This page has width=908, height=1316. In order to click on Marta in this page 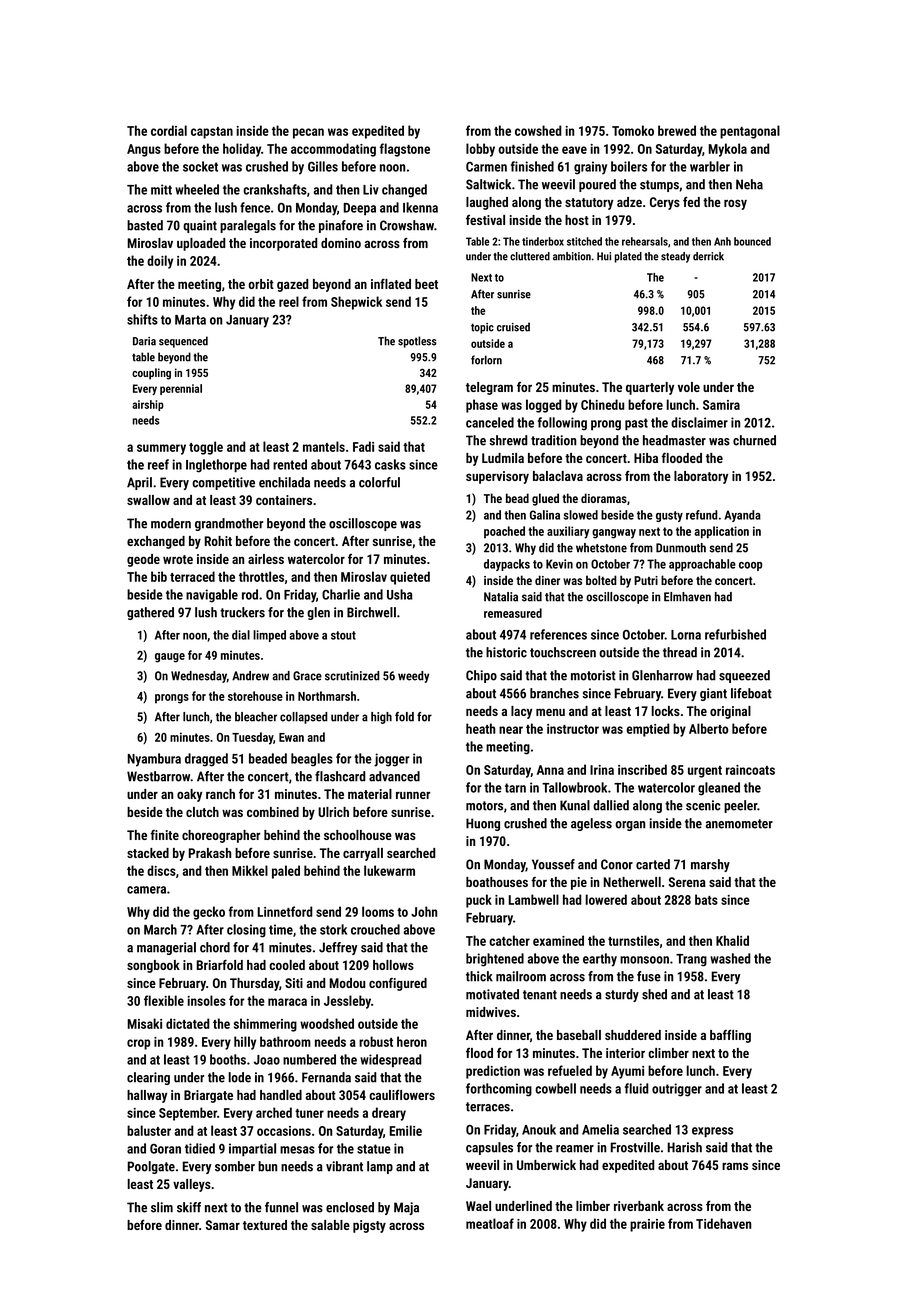, I will do `click(190, 320)`.
